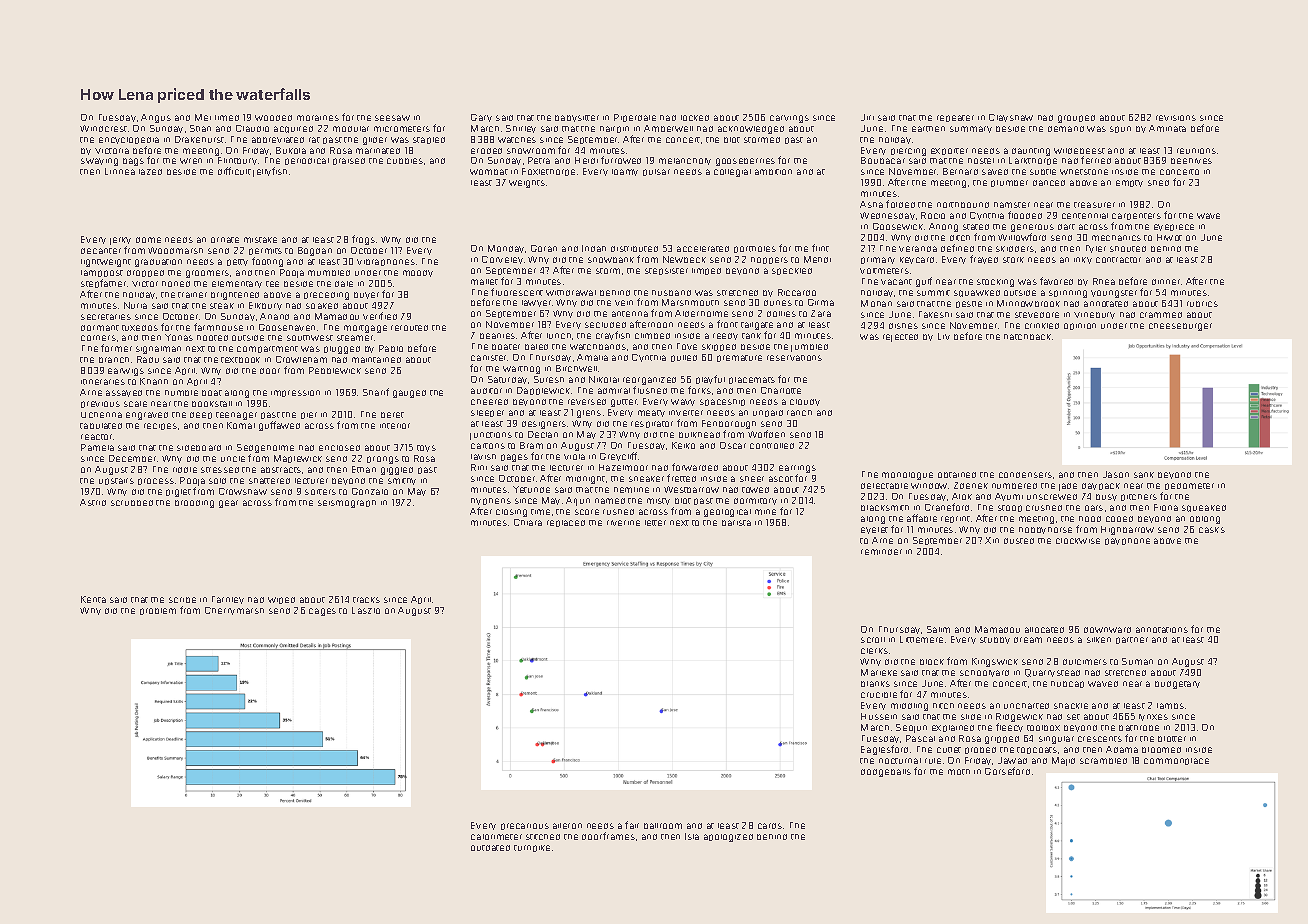  What do you see at coordinates (1212, 530) in the page?
I see `casks` at bounding box center [1212, 530].
